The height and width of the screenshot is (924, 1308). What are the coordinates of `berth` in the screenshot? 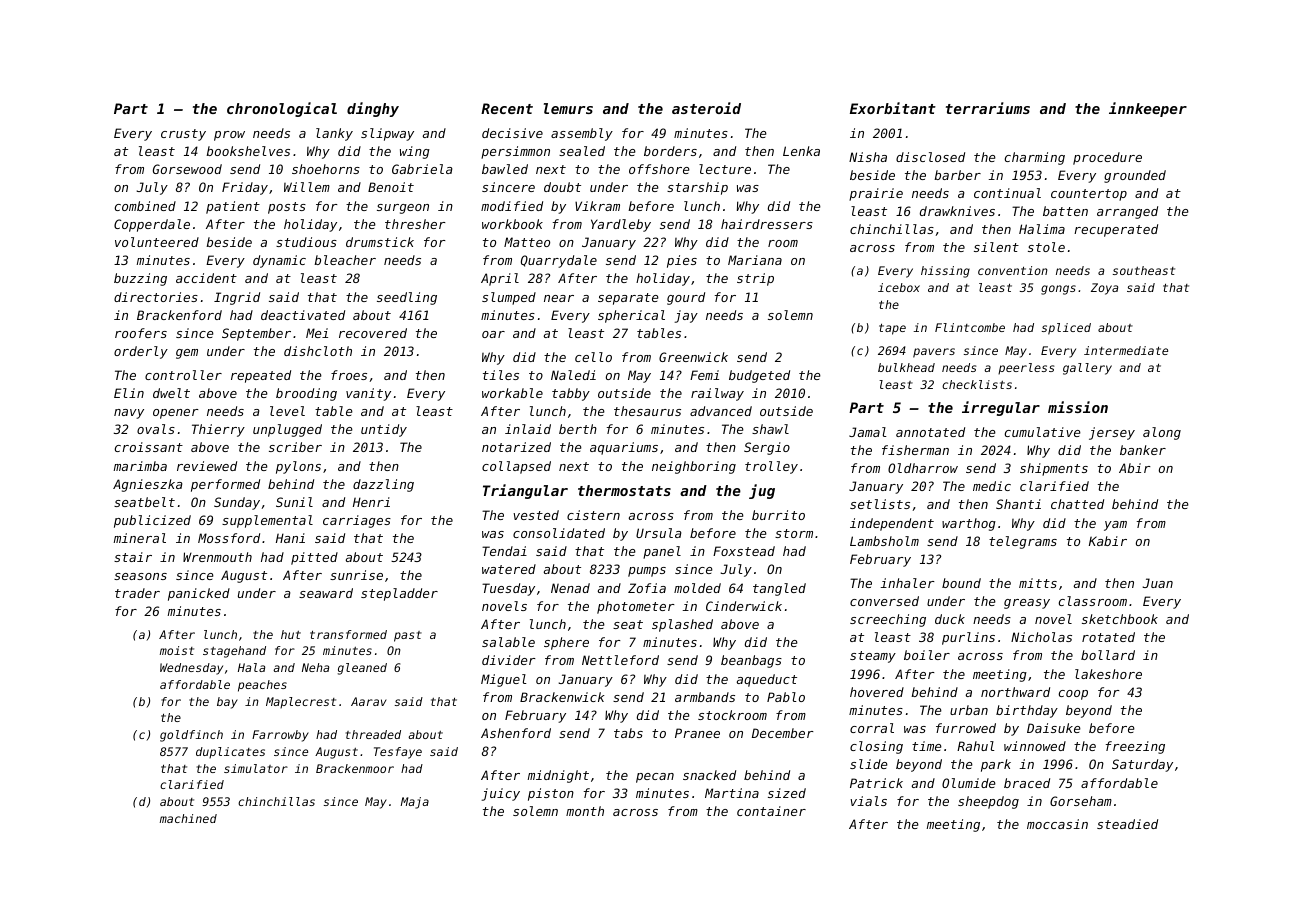 It's located at (578, 429).
